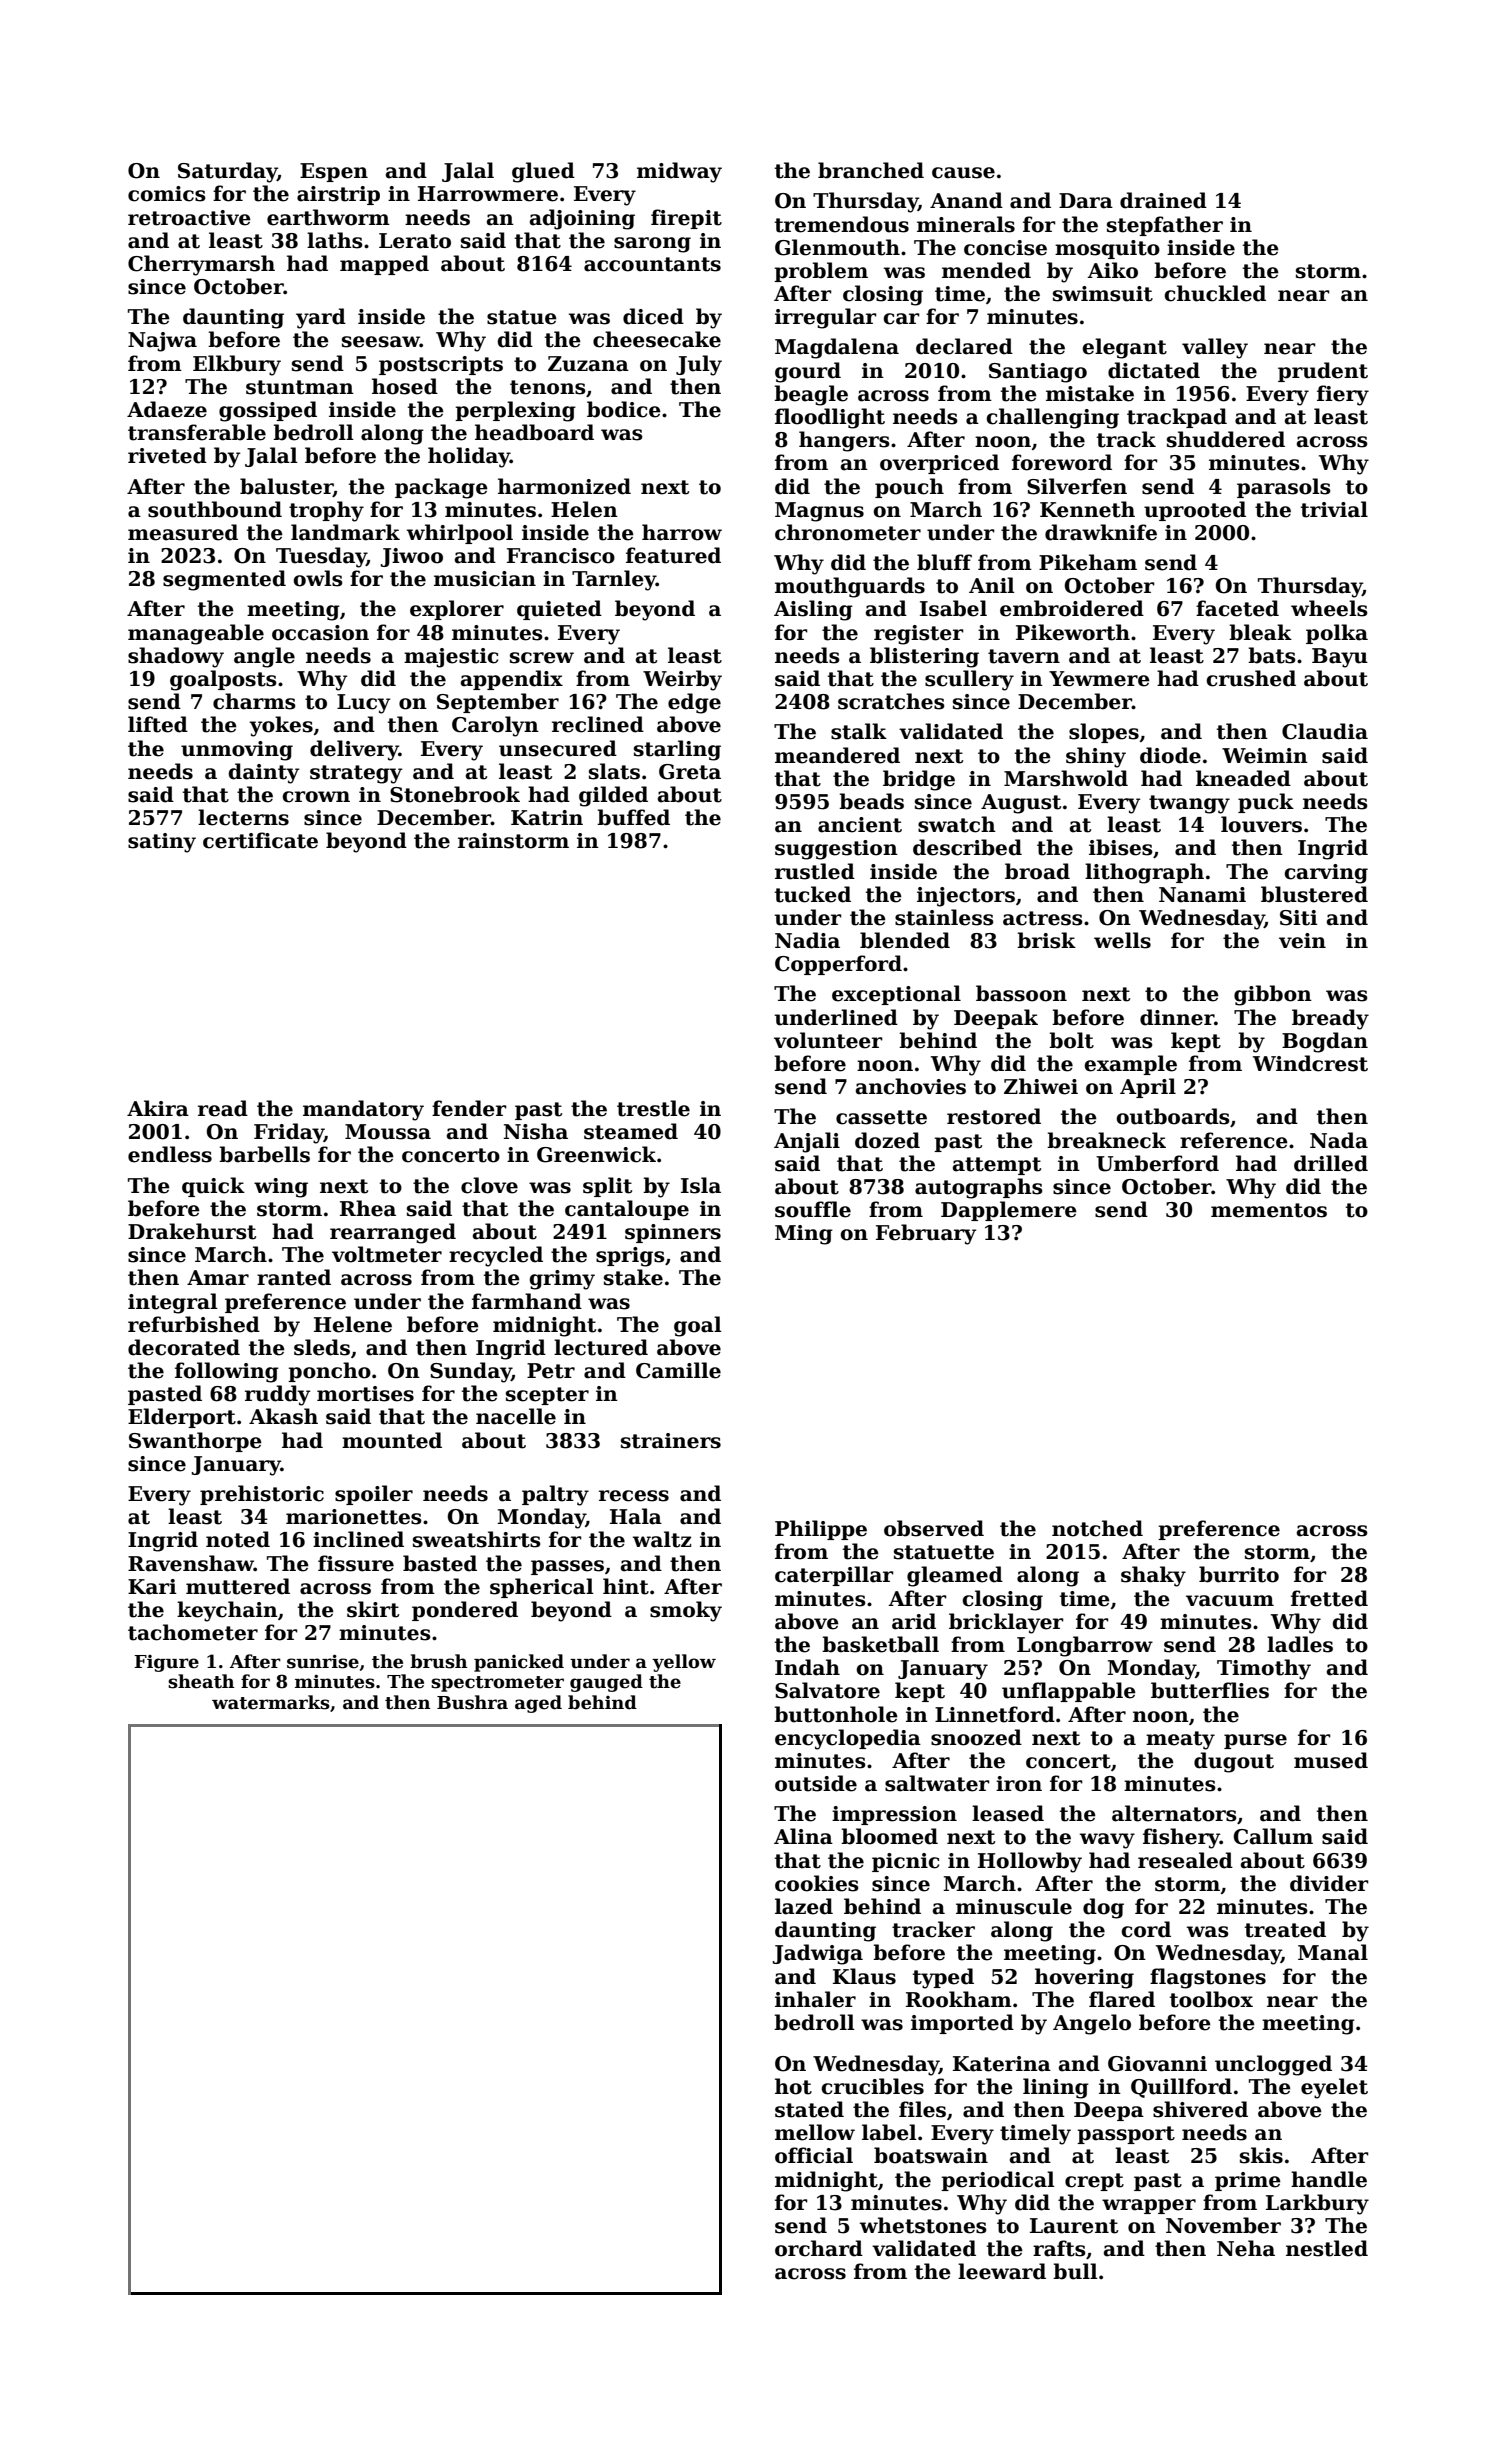  I want to click on orchard, so click(819, 2248).
